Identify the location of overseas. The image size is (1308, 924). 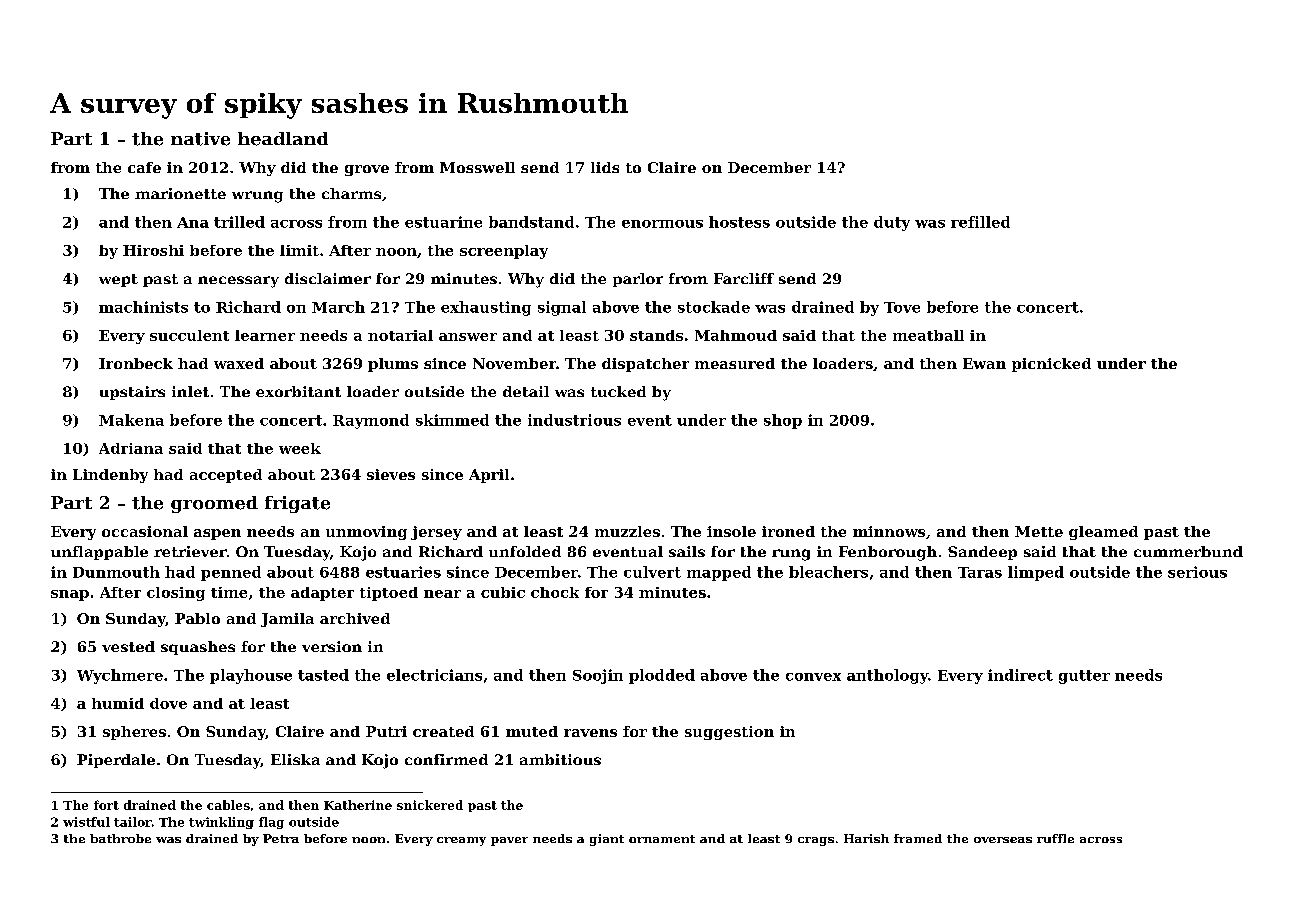
(1003, 840).
